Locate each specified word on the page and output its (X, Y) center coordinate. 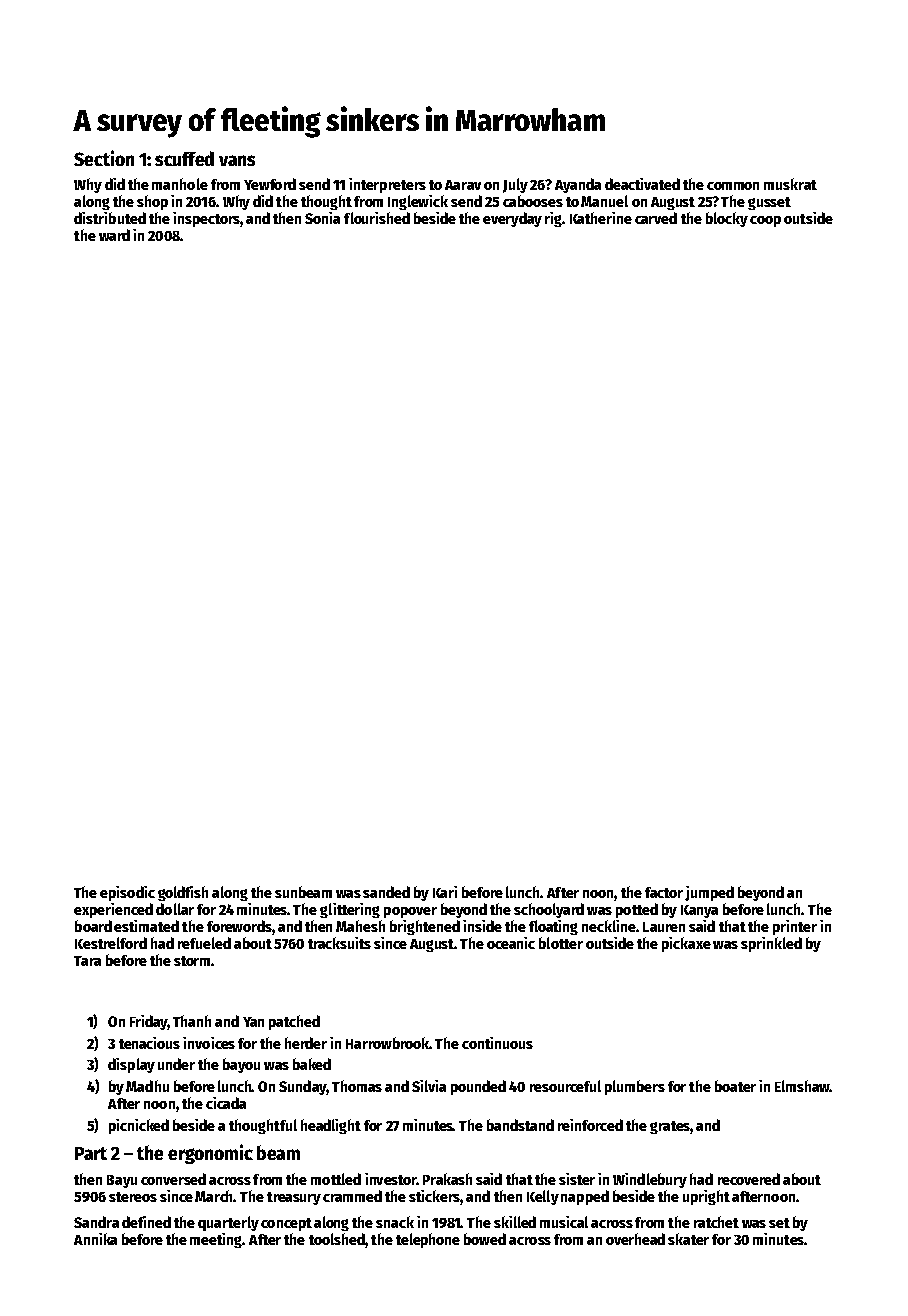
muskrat (790, 184)
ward (114, 235)
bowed (485, 1239)
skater (688, 1239)
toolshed (337, 1239)
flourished (377, 218)
